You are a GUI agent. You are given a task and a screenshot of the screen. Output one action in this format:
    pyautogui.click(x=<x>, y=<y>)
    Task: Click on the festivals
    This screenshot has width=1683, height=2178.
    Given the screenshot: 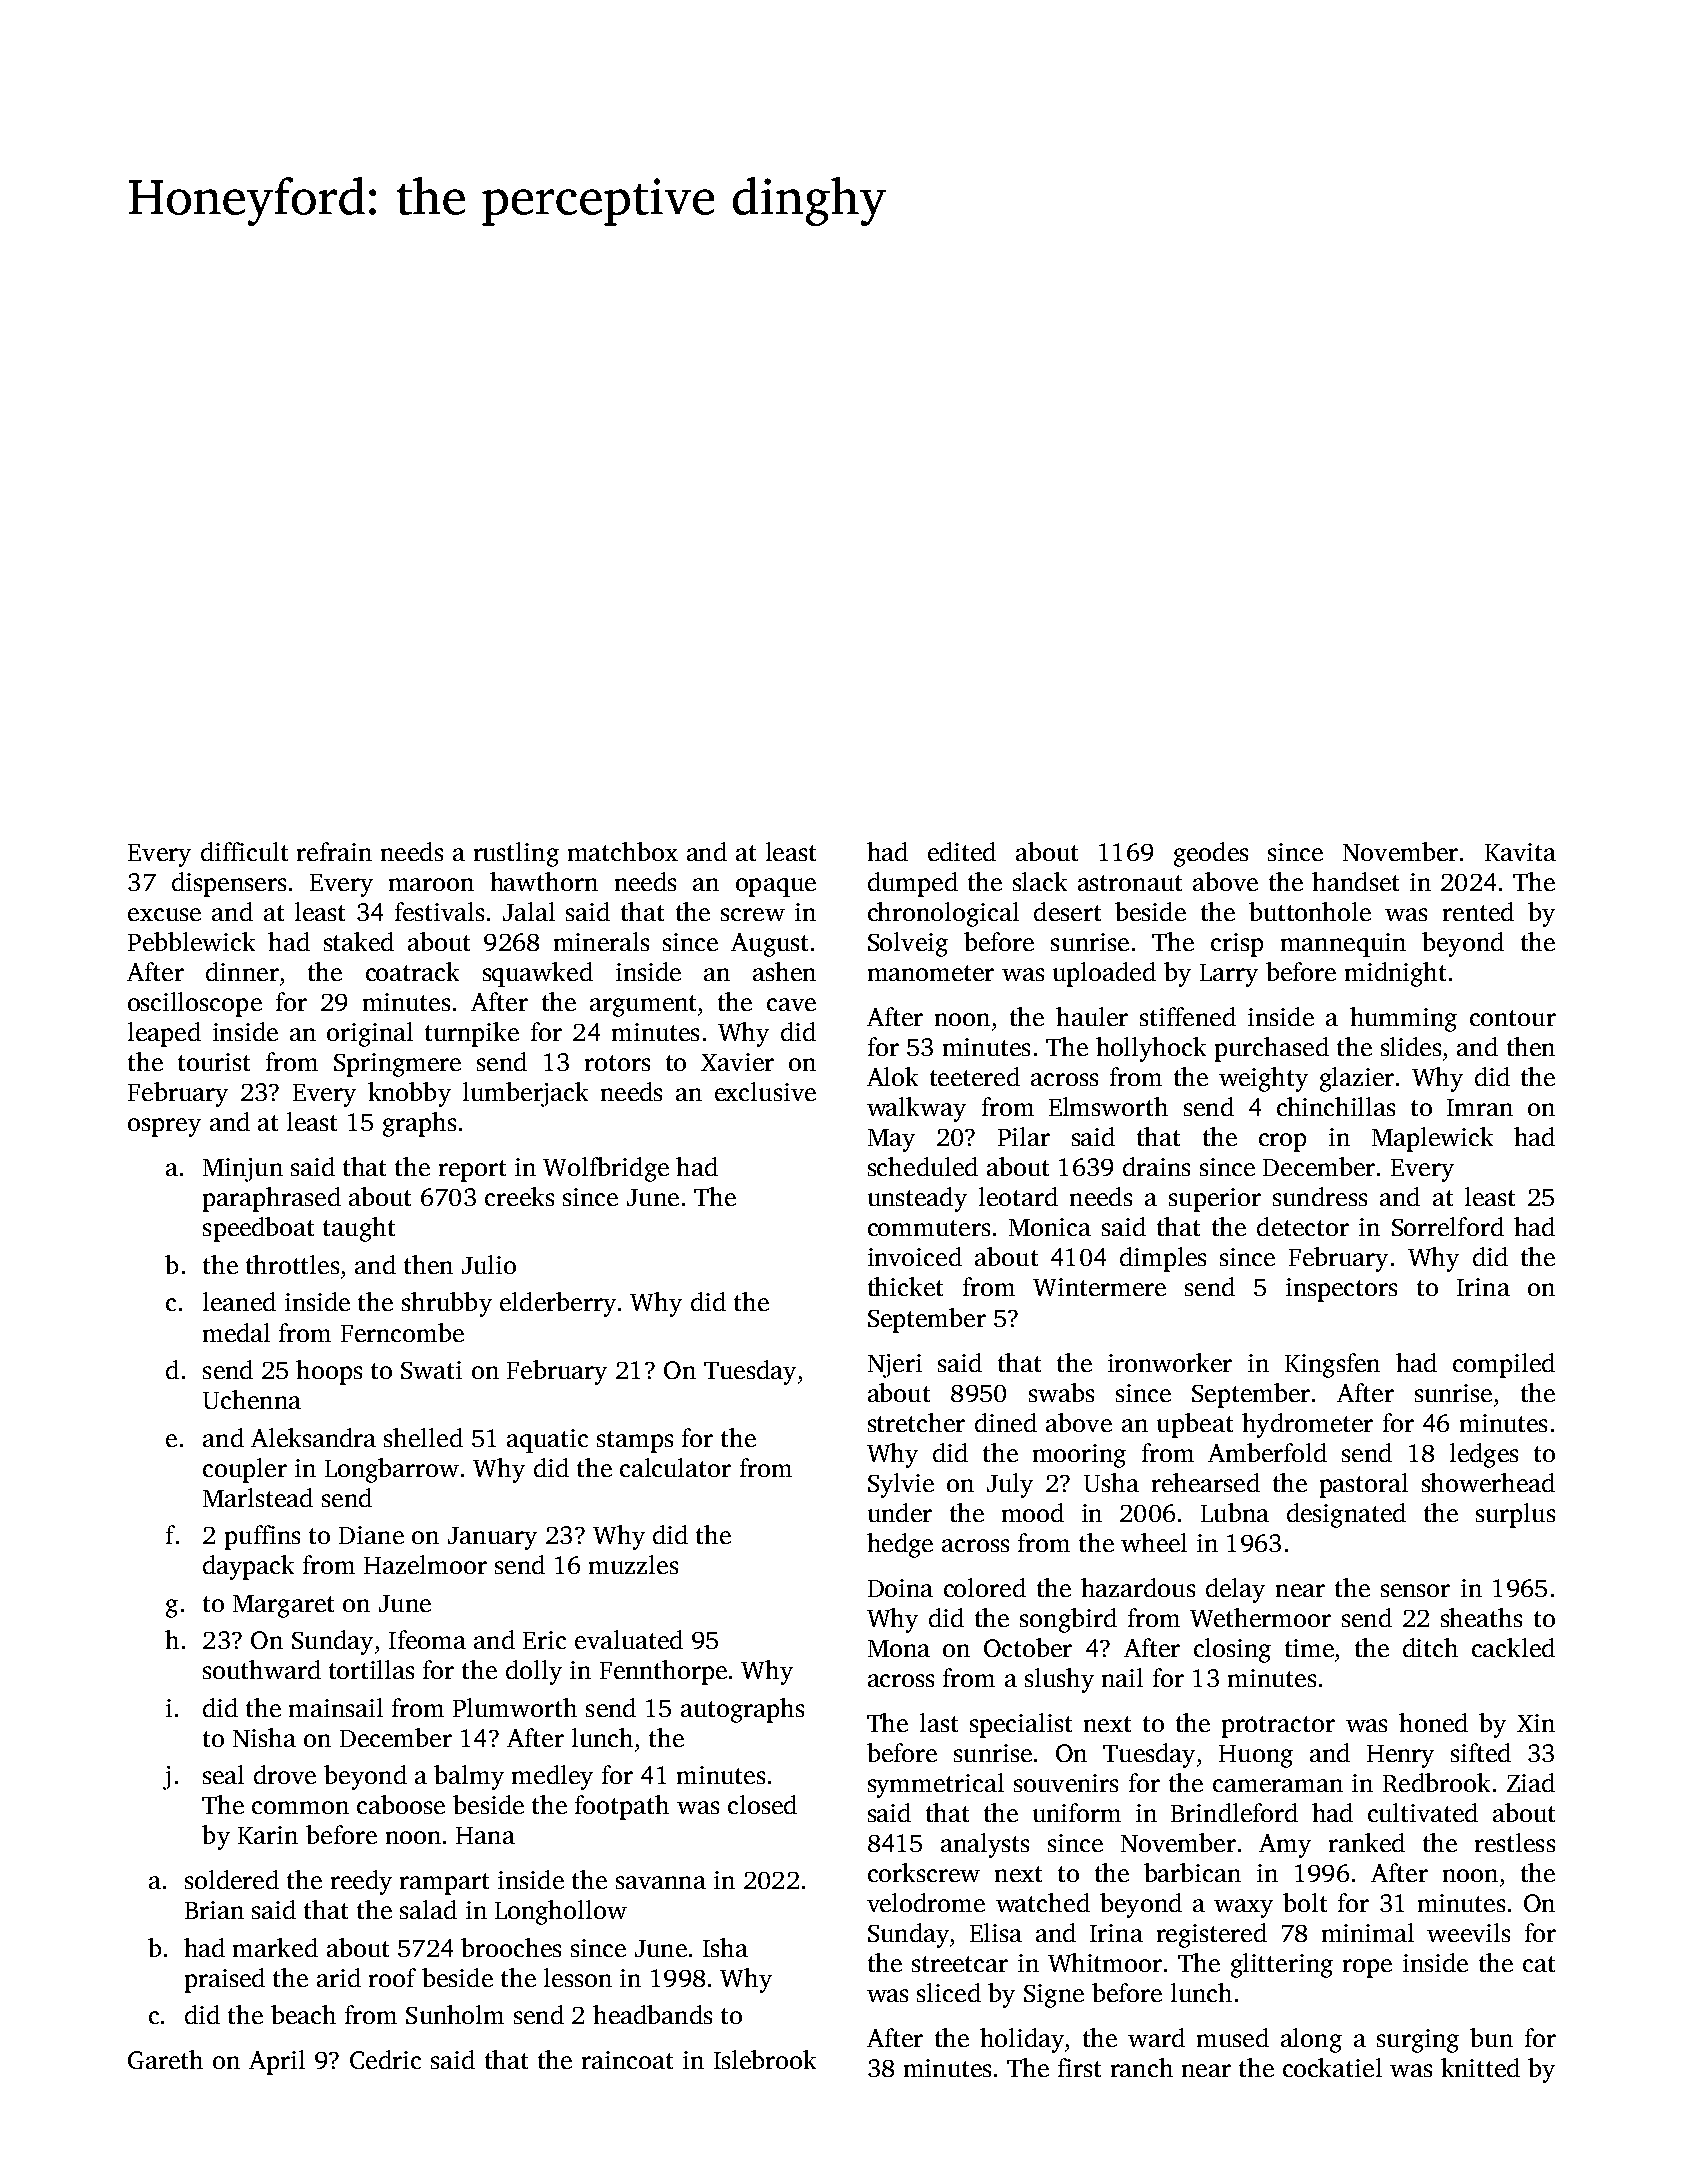 What is the action you would take?
    pyautogui.click(x=439, y=911)
